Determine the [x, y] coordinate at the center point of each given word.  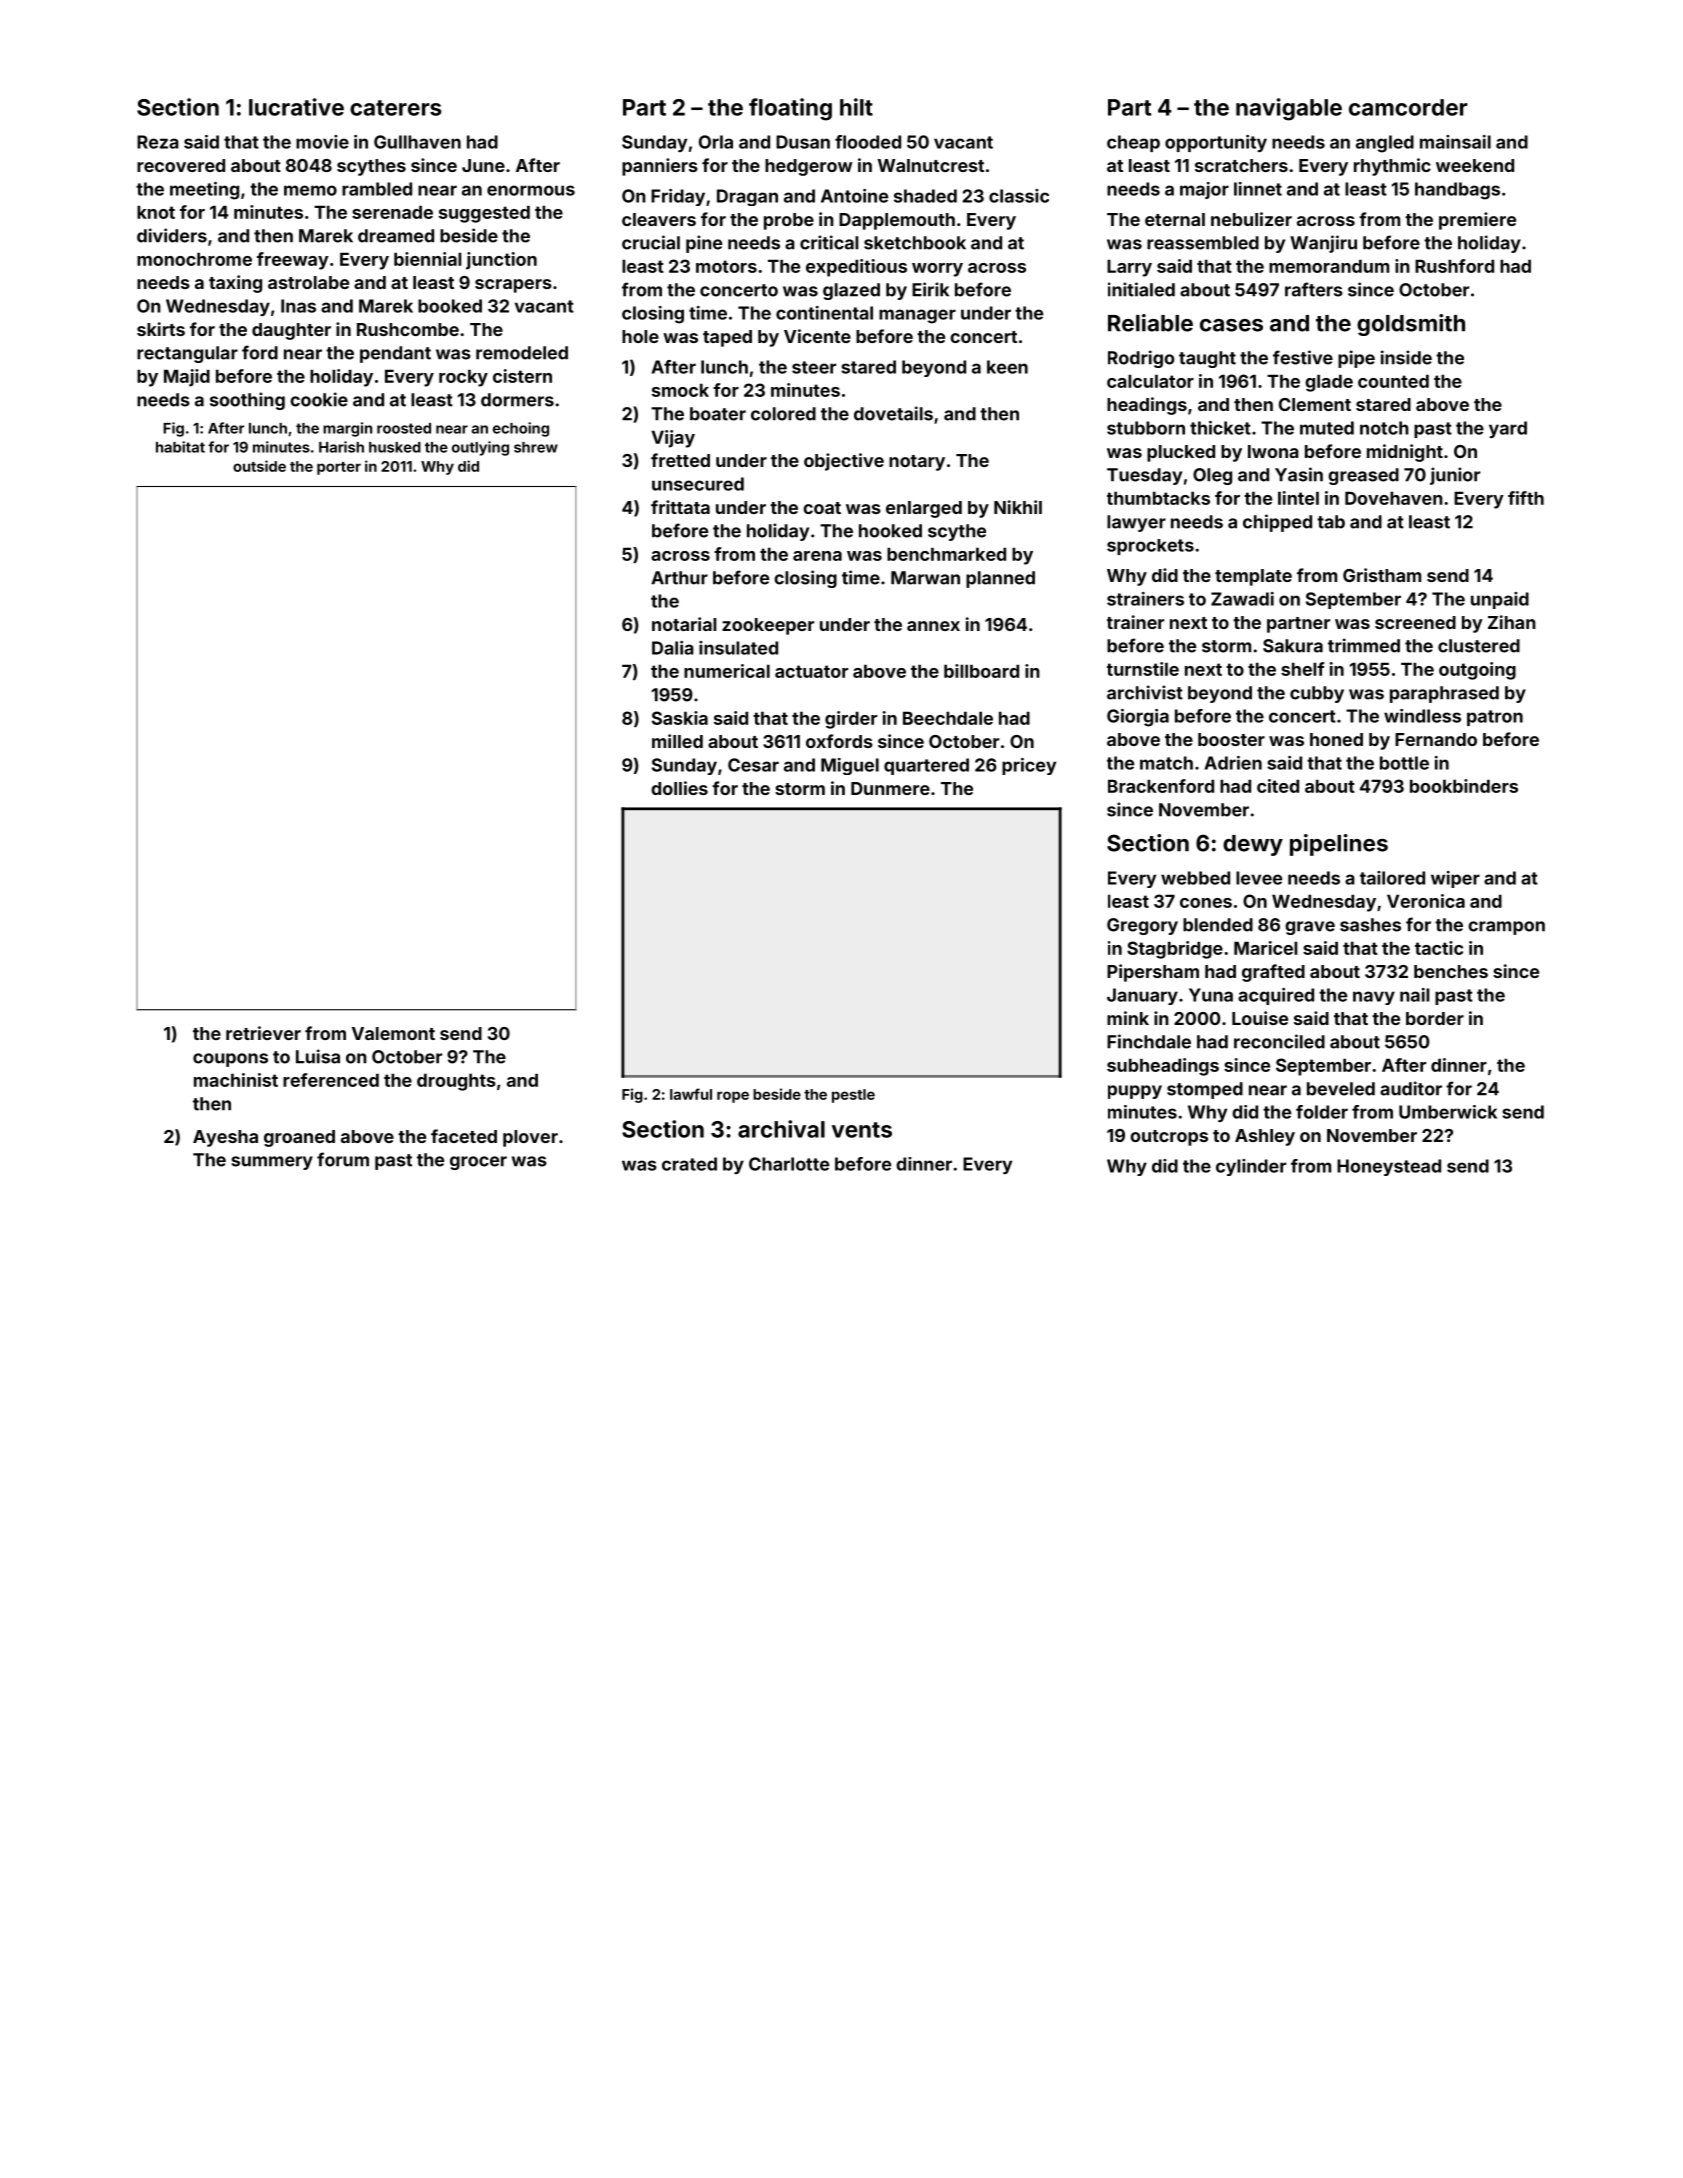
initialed [1141, 289]
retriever [263, 1033]
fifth [1526, 498]
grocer [478, 1163]
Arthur [679, 578]
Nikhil [1018, 507]
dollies [679, 788]
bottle [1404, 763]
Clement [1315, 404]
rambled [377, 189]
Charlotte [789, 1164]
